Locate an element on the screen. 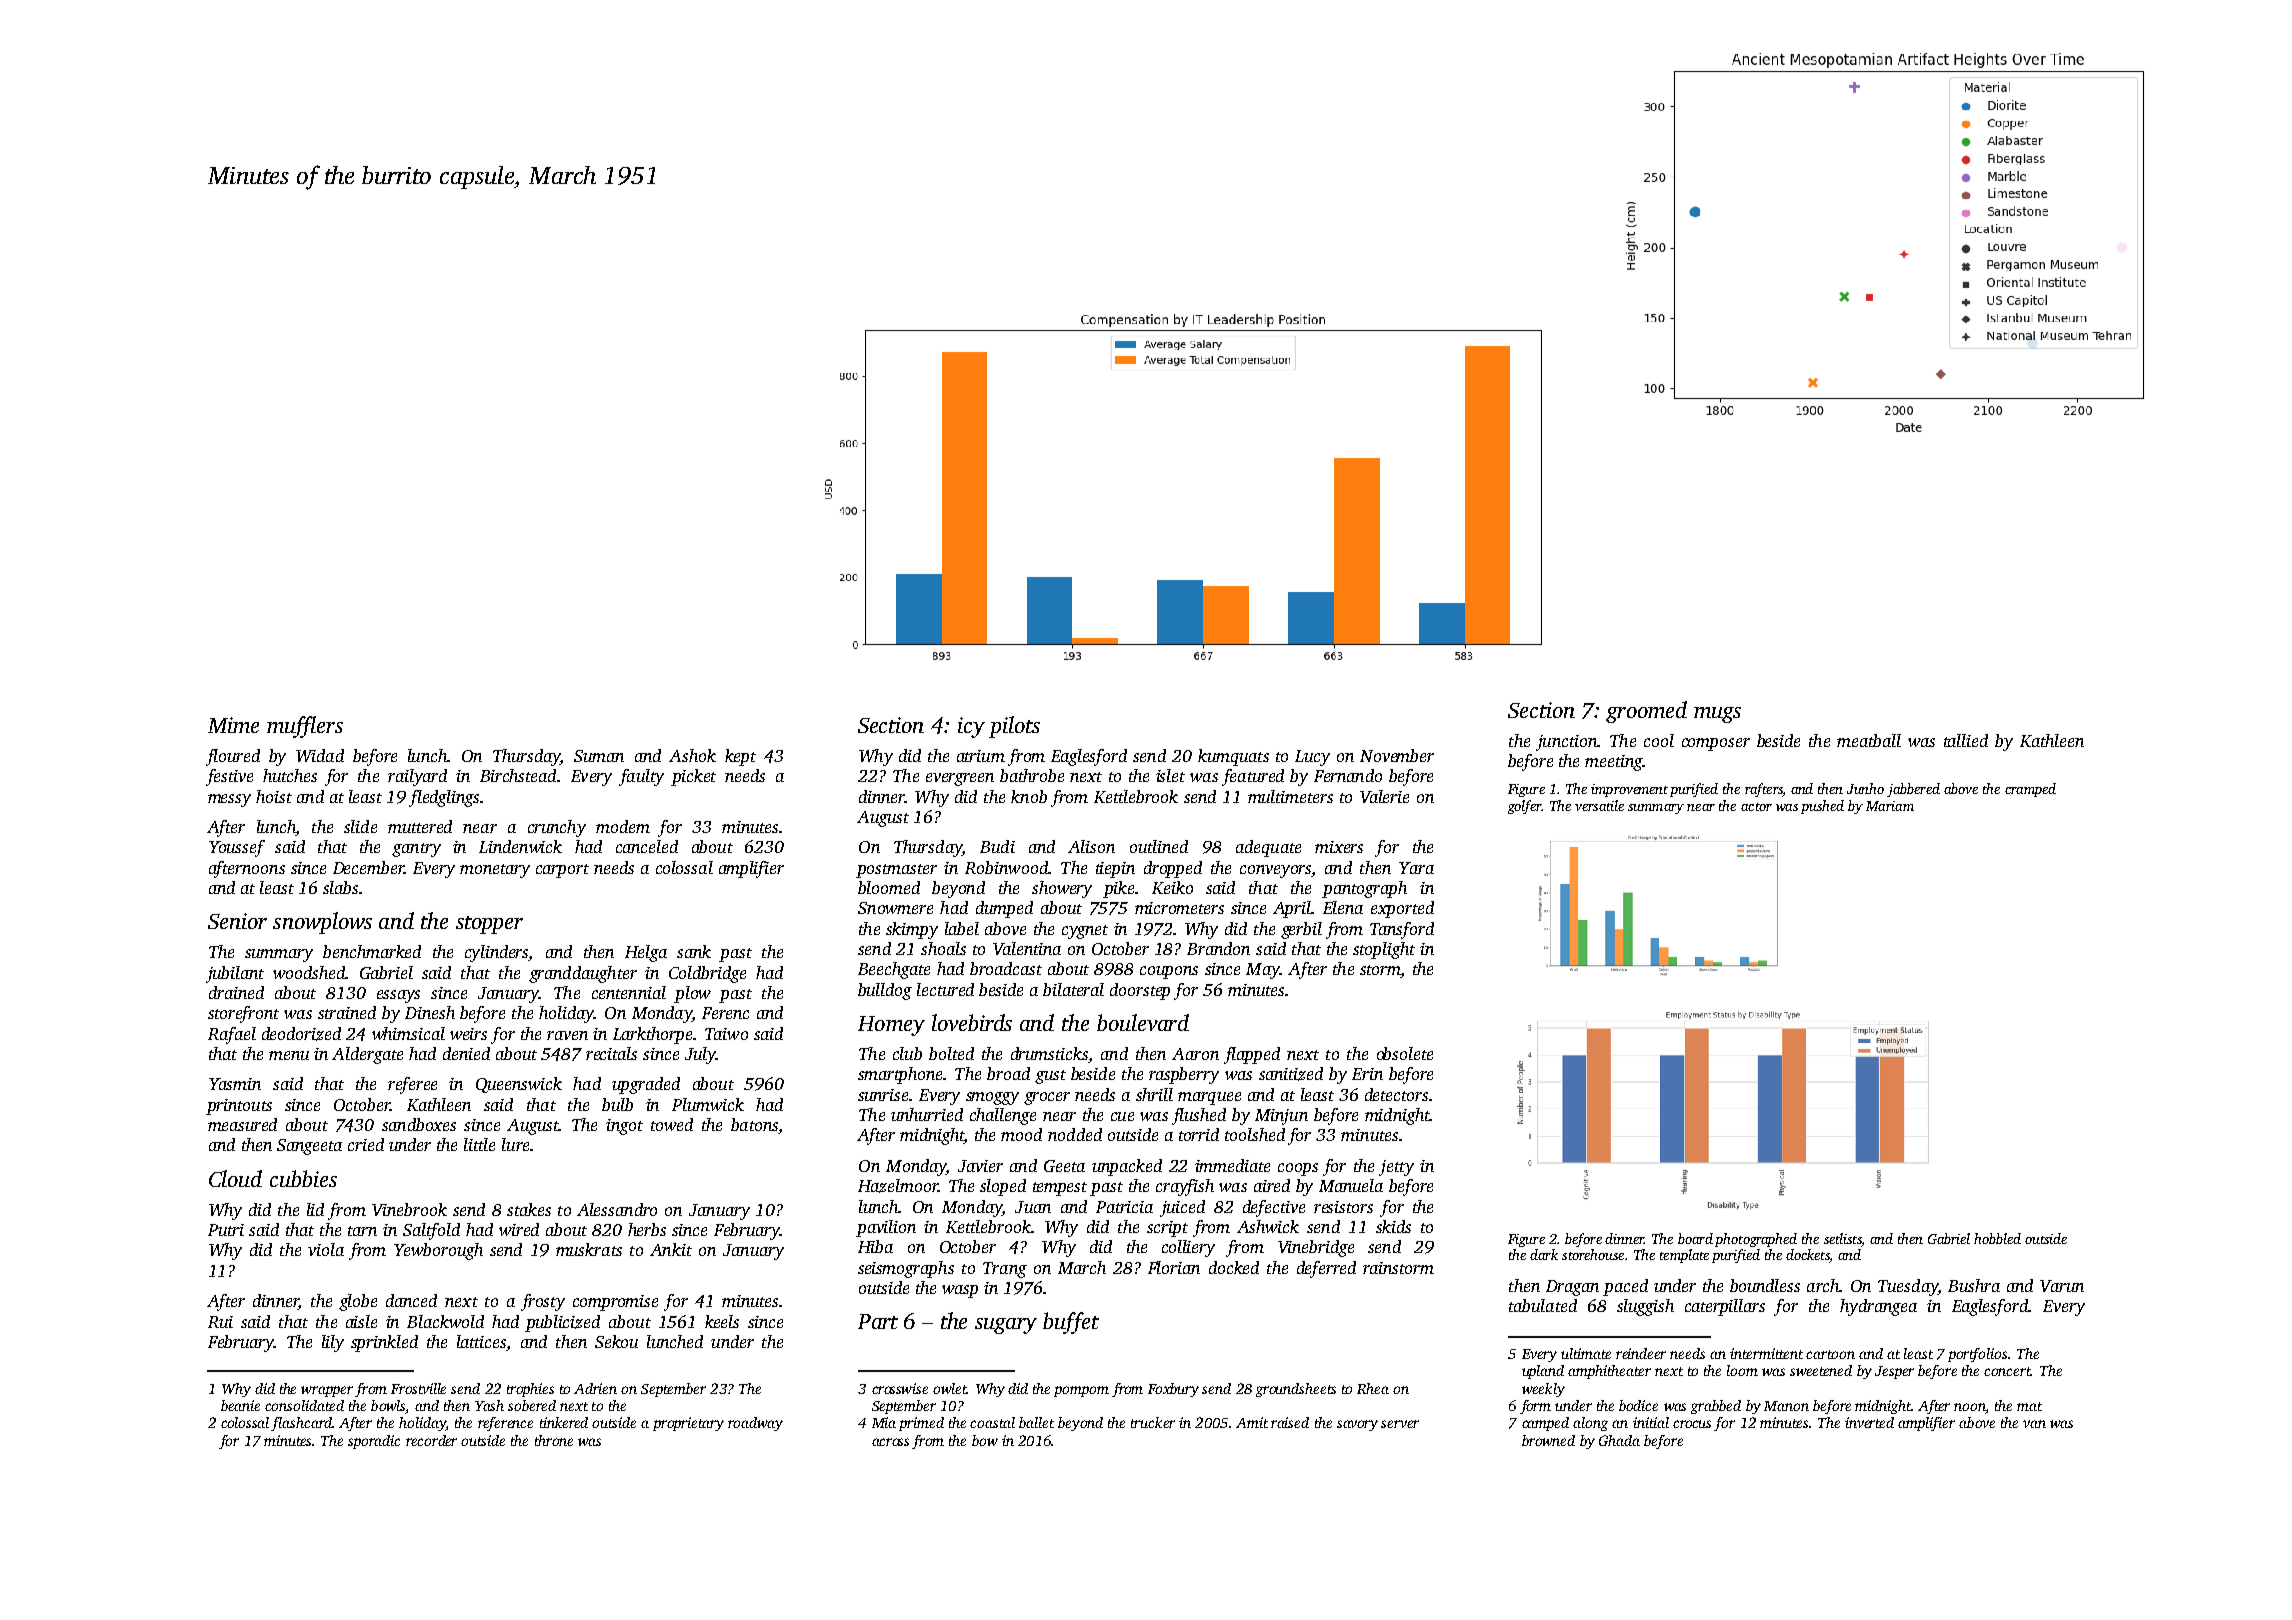 This screenshot has width=2292, height=1620. detectors is located at coordinates (1396, 1094).
